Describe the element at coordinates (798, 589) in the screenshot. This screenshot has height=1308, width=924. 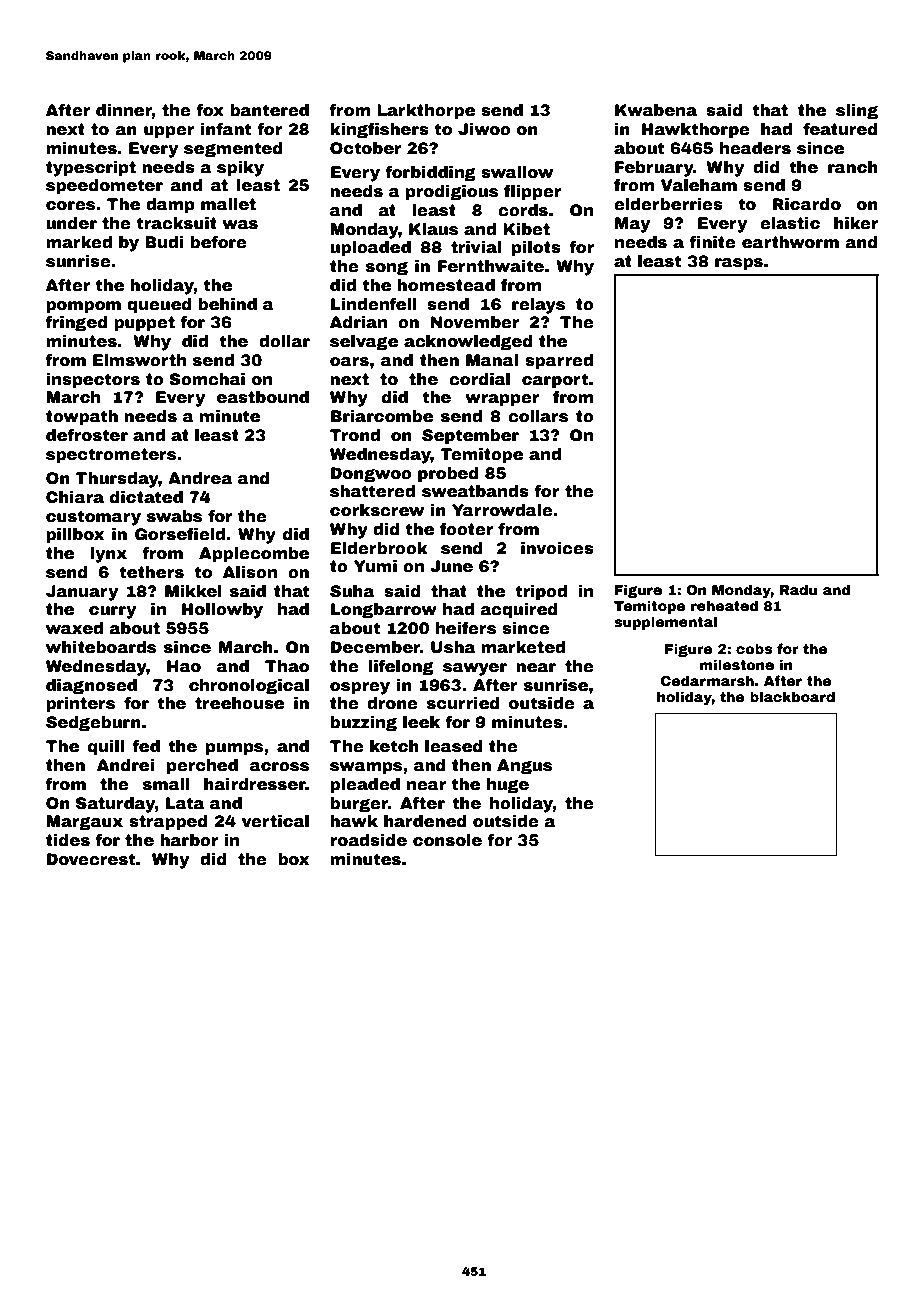
I see `Radu` at that location.
